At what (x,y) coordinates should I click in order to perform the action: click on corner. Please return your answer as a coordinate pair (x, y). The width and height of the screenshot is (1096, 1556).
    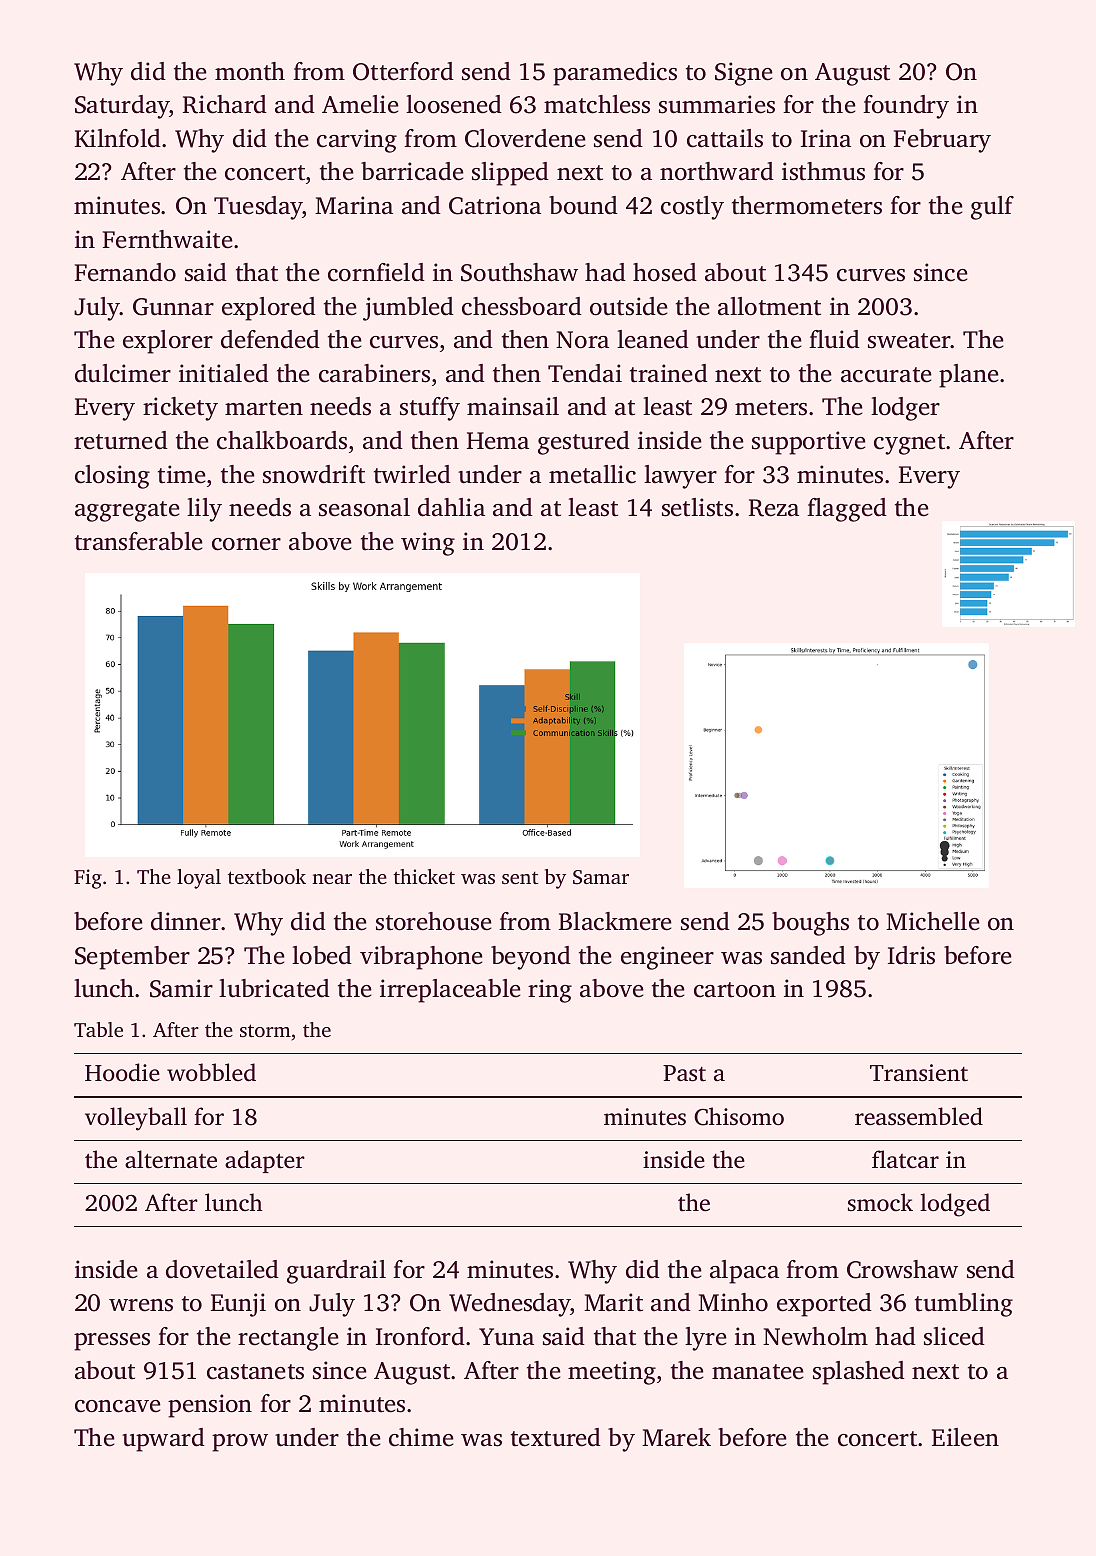
    Looking at the image, I should click on (246, 544).
